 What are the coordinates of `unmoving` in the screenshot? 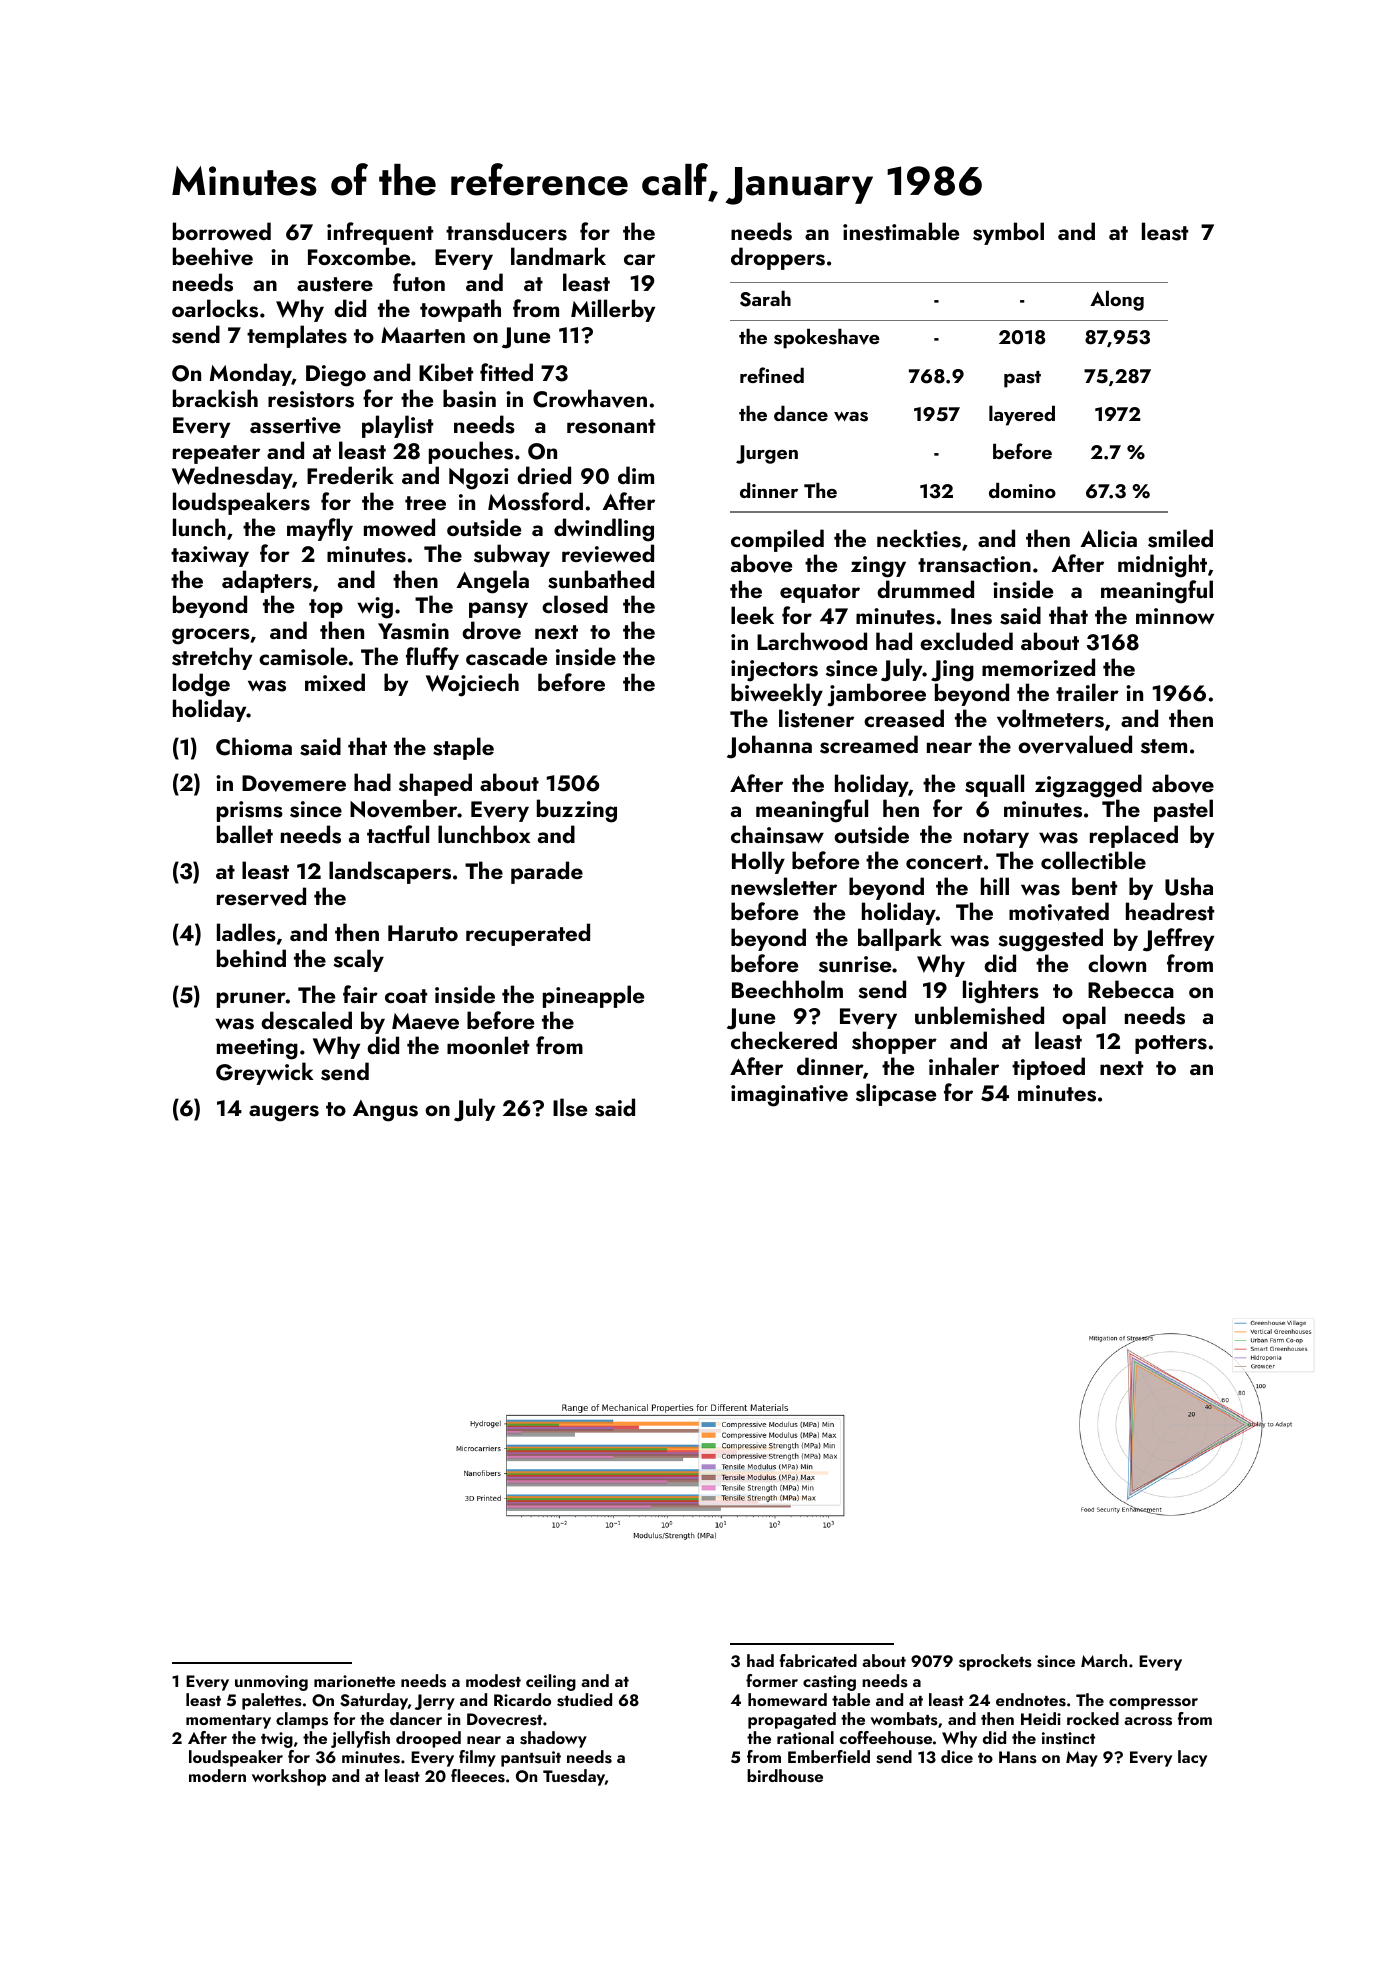 It's located at (271, 1683).
